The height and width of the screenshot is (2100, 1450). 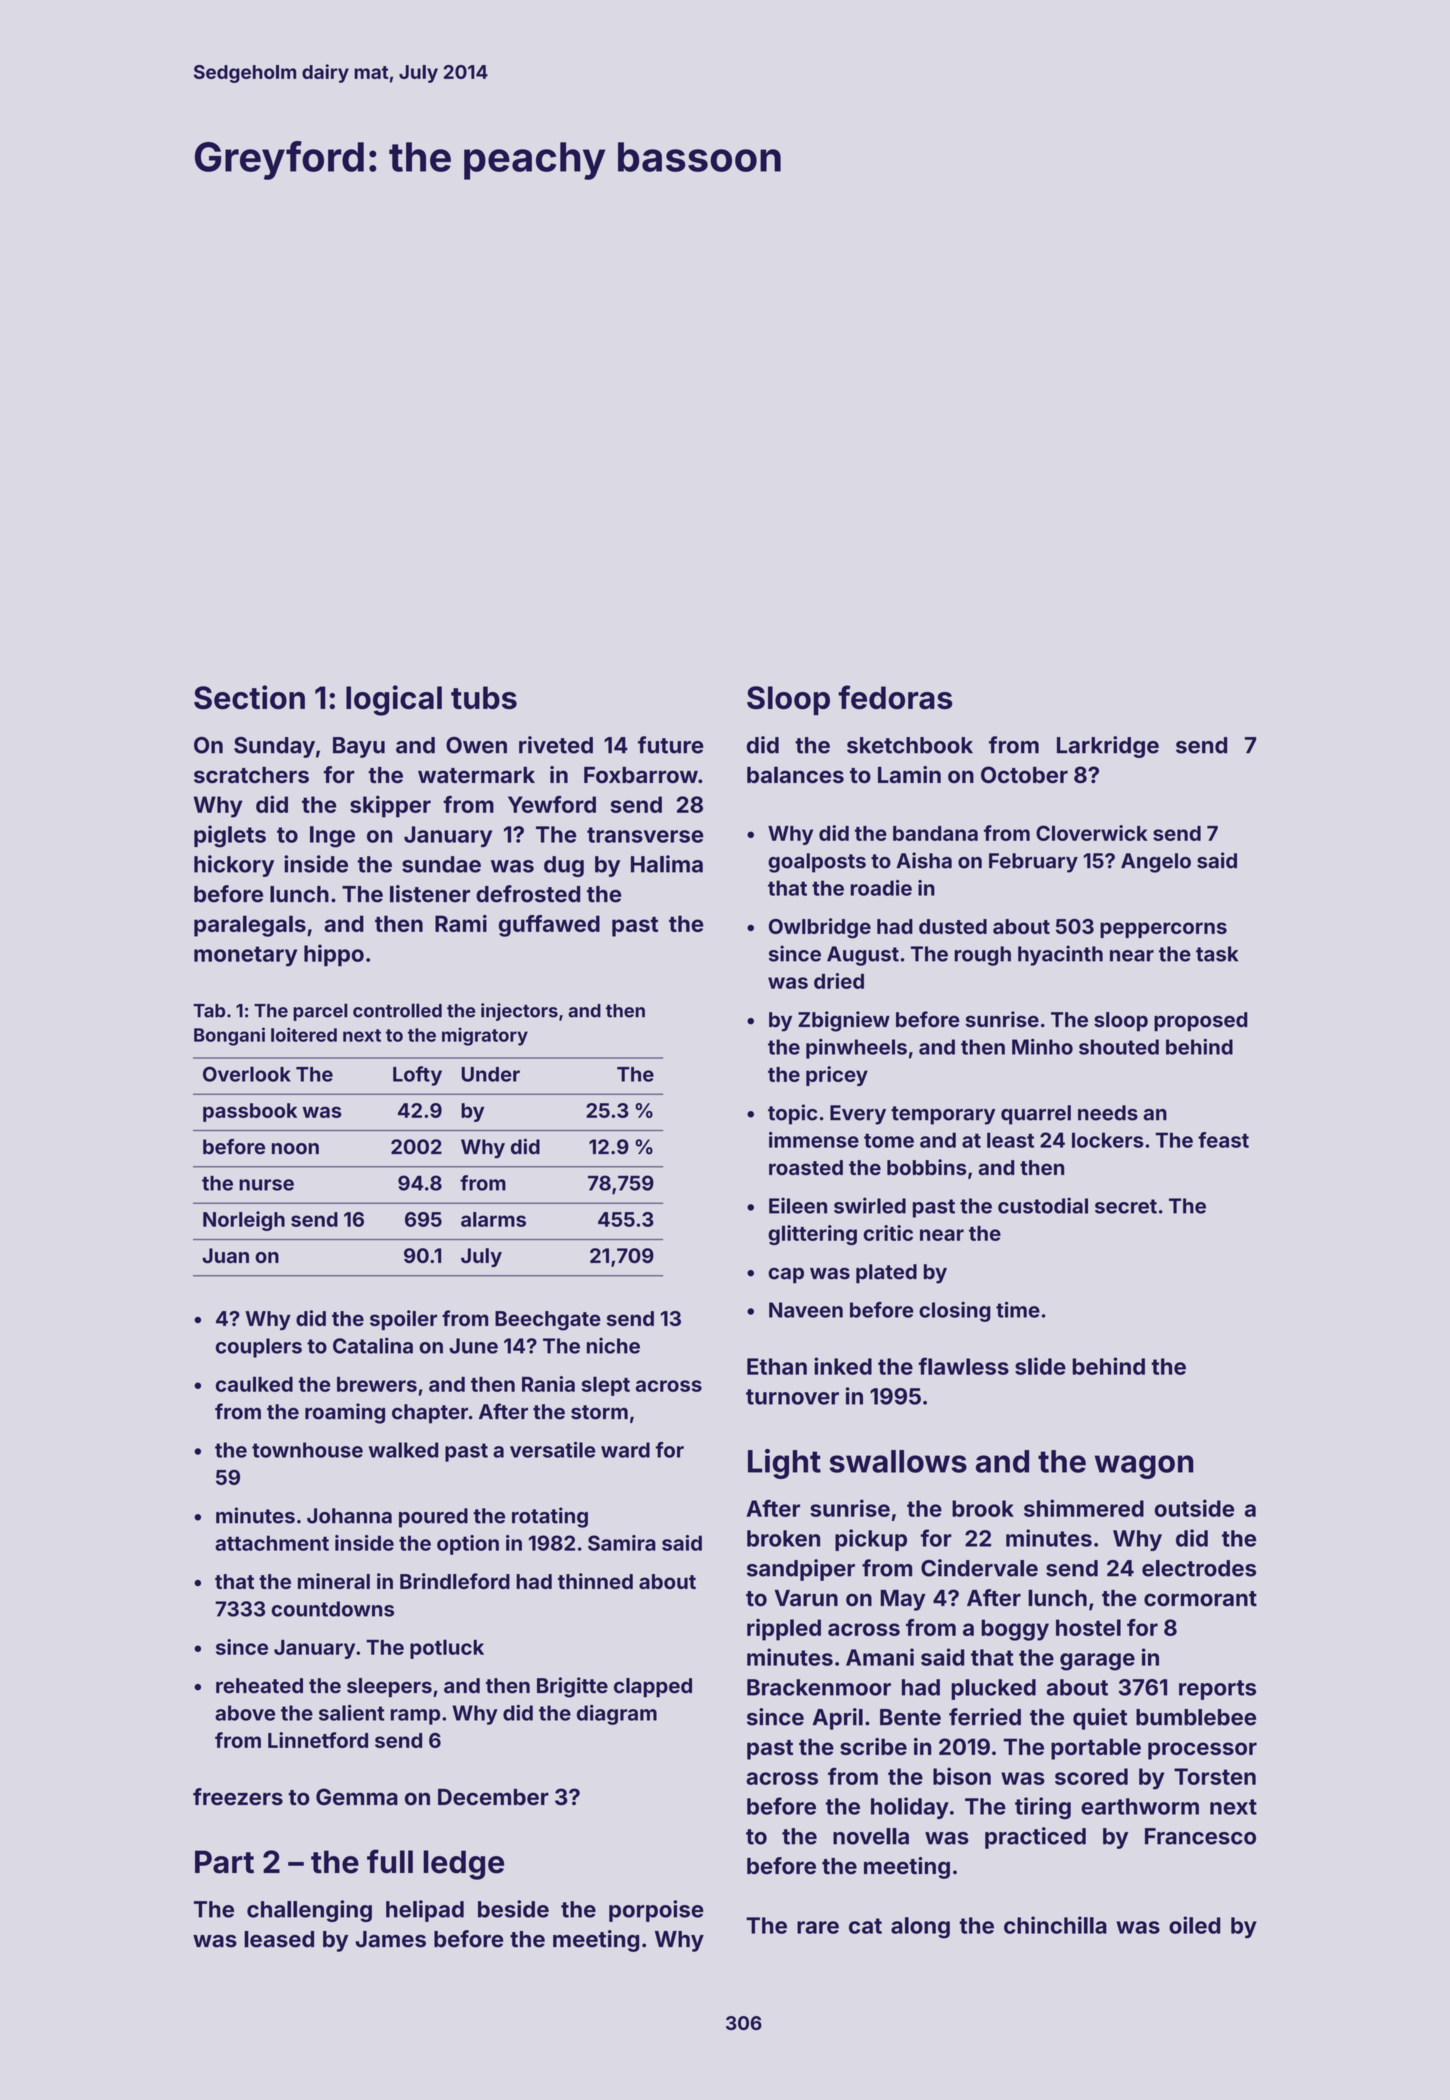 I want to click on Halima, so click(x=667, y=864).
